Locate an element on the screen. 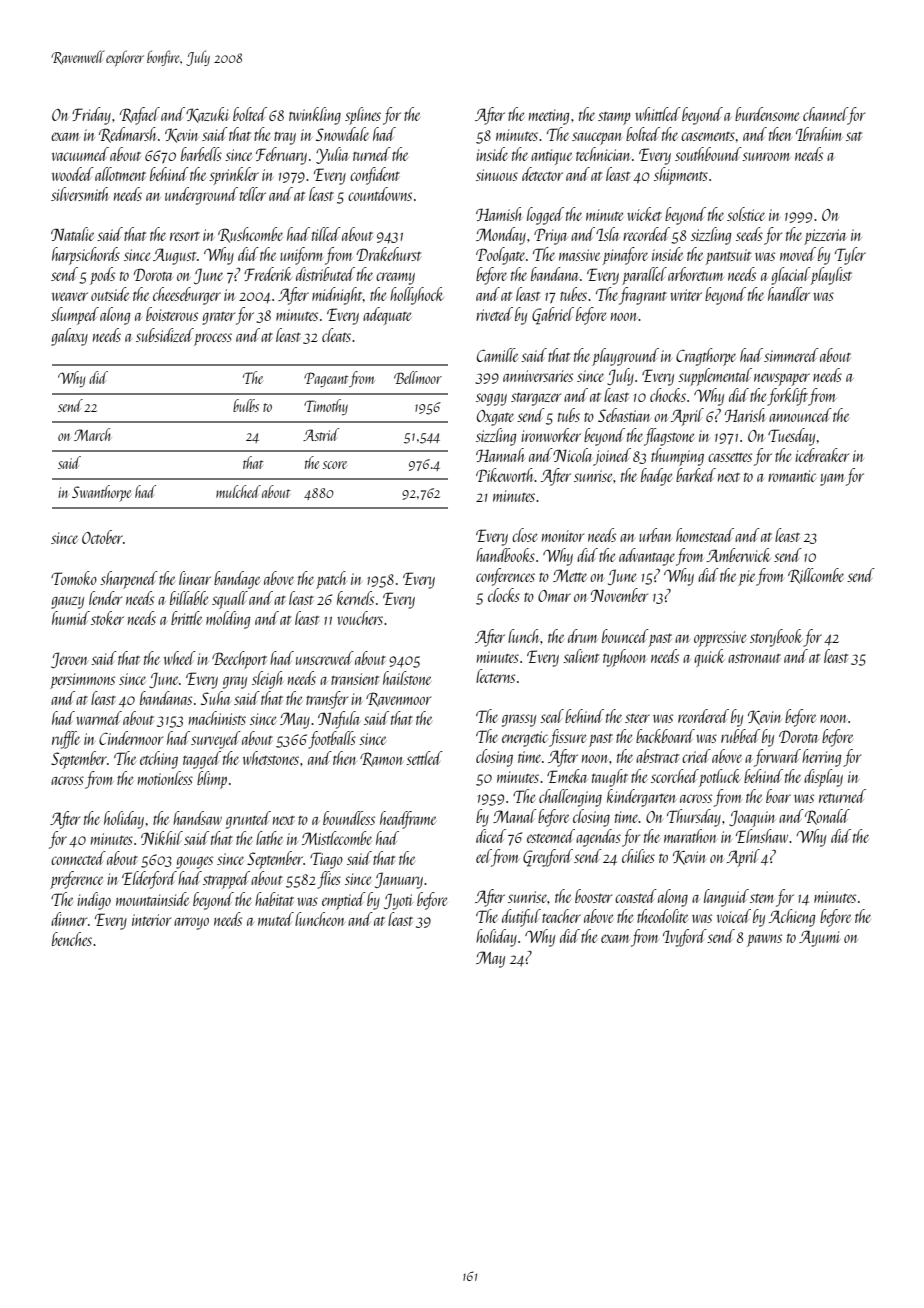 This screenshot has height=1308, width=924. Kazuki is located at coordinates (207, 115).
